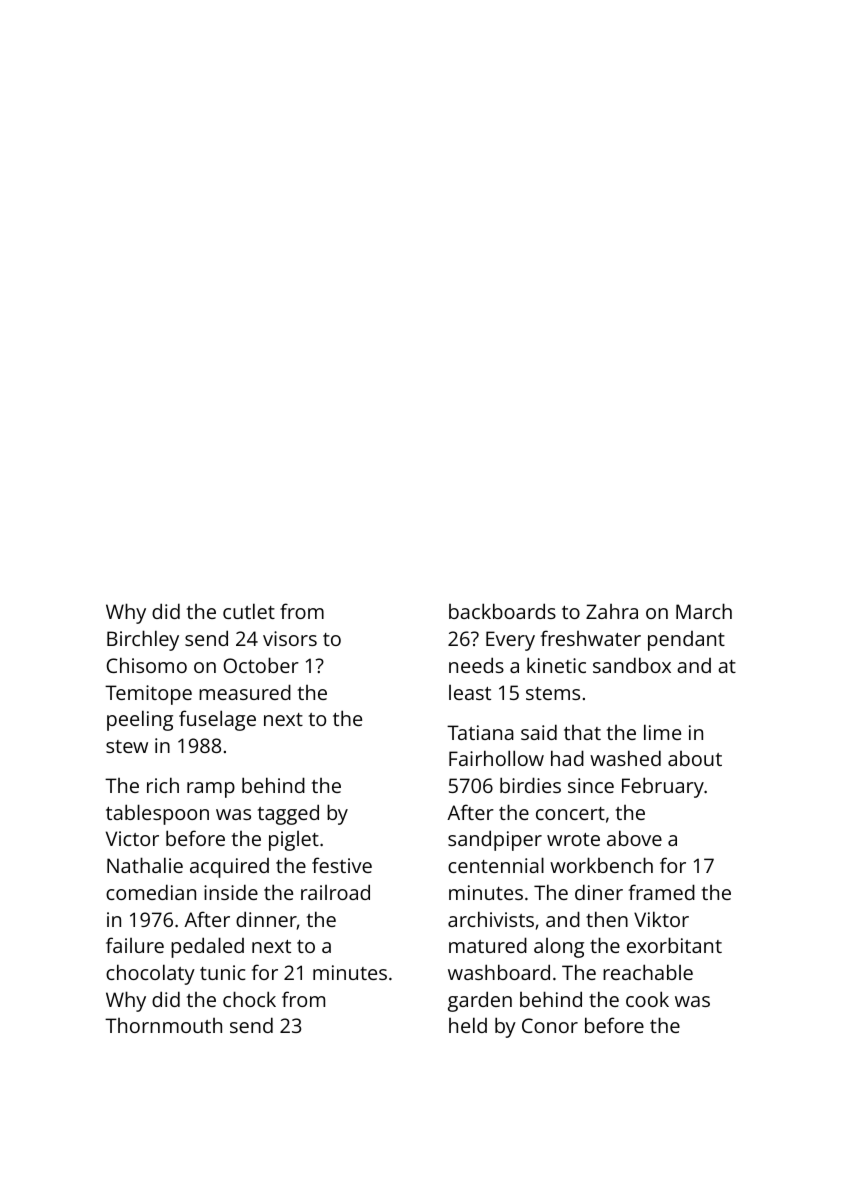  Describe the element at coordinates (510, 641) in the screenshot. I see `Every` at that location.
